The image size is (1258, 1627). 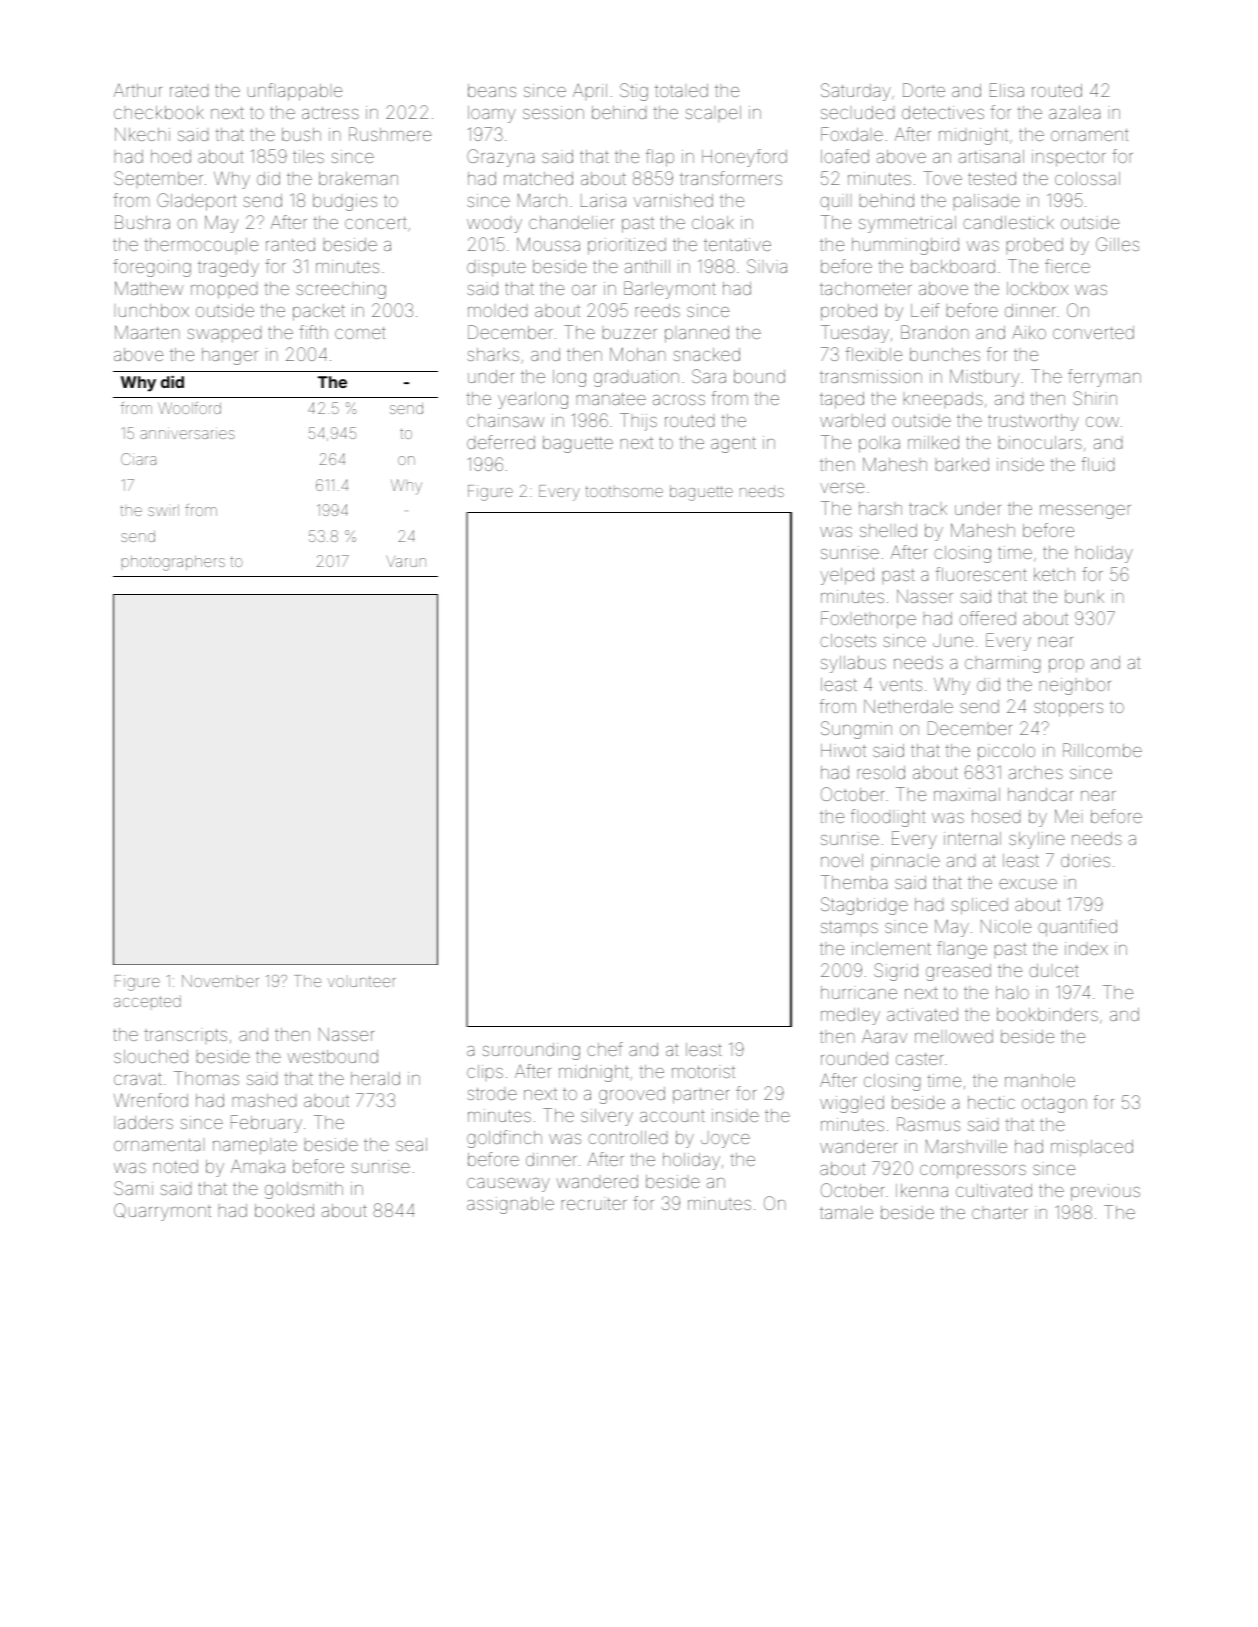 What do you see at coordinates (361, 981) in the image?
I see `volunteer` at bounding box center [361, 981].
